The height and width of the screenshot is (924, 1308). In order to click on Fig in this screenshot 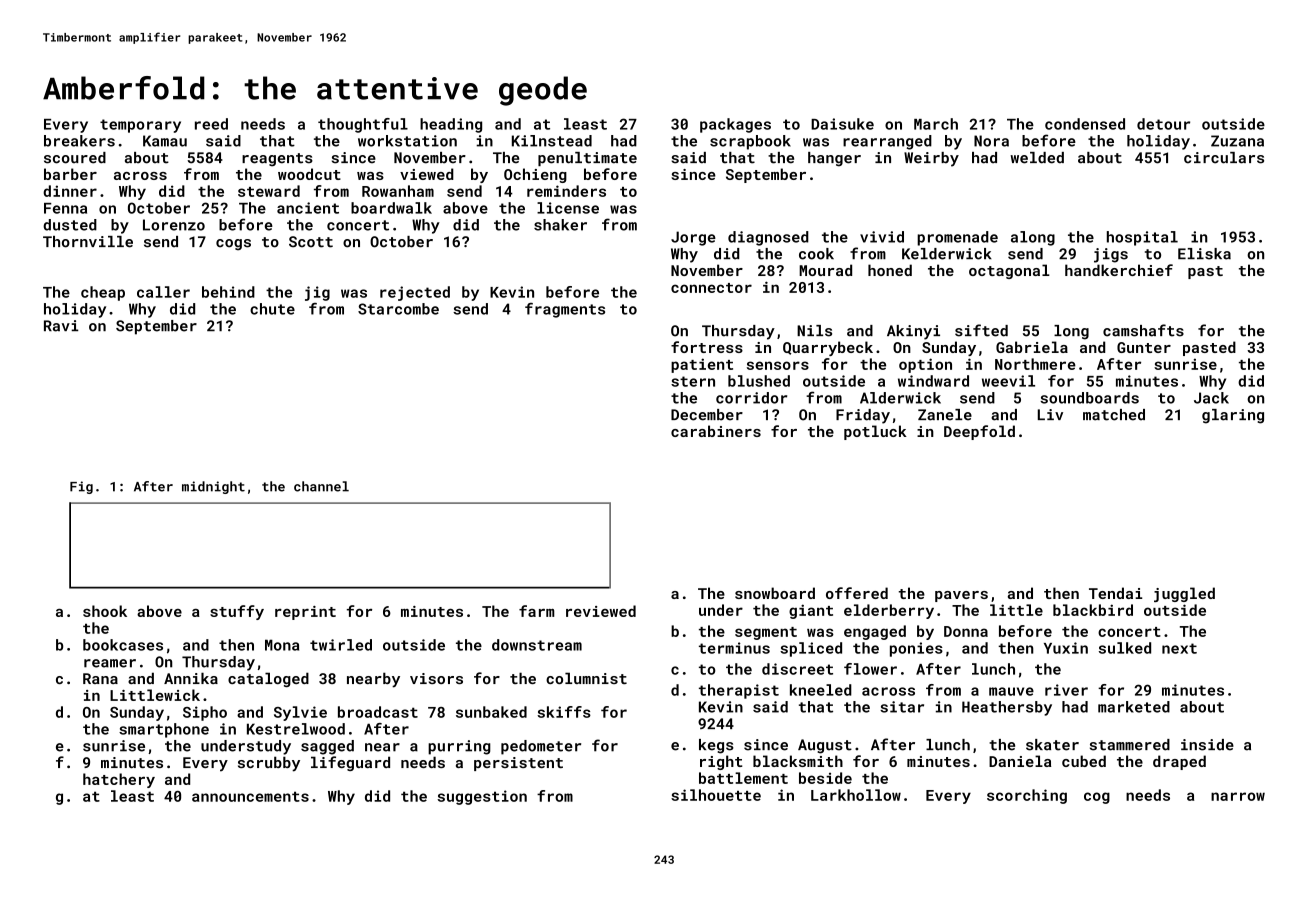, I will do `click(81, 487)`.
